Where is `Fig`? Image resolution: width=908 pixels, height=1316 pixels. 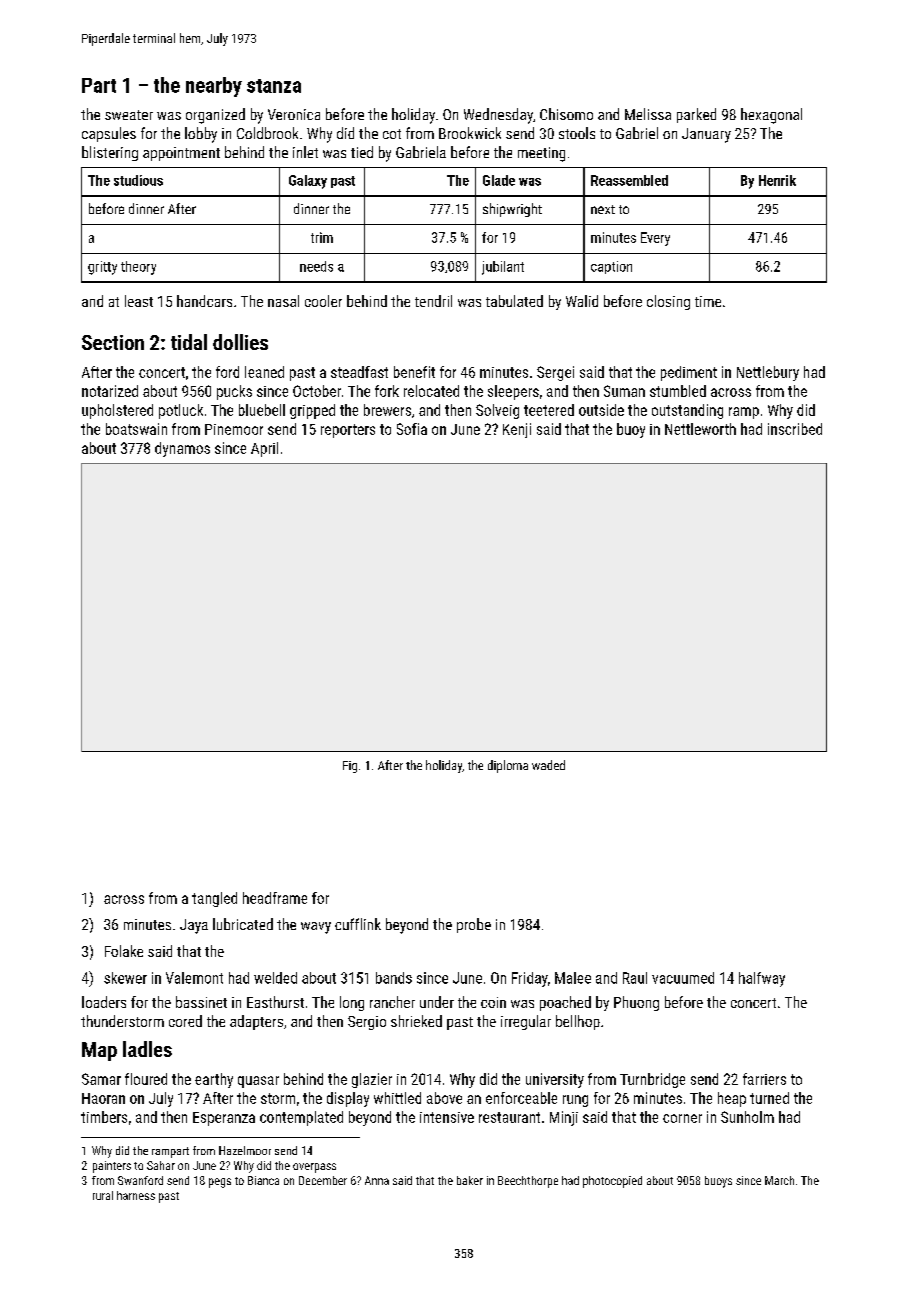 Fig is located at coordinates (350, 767).
